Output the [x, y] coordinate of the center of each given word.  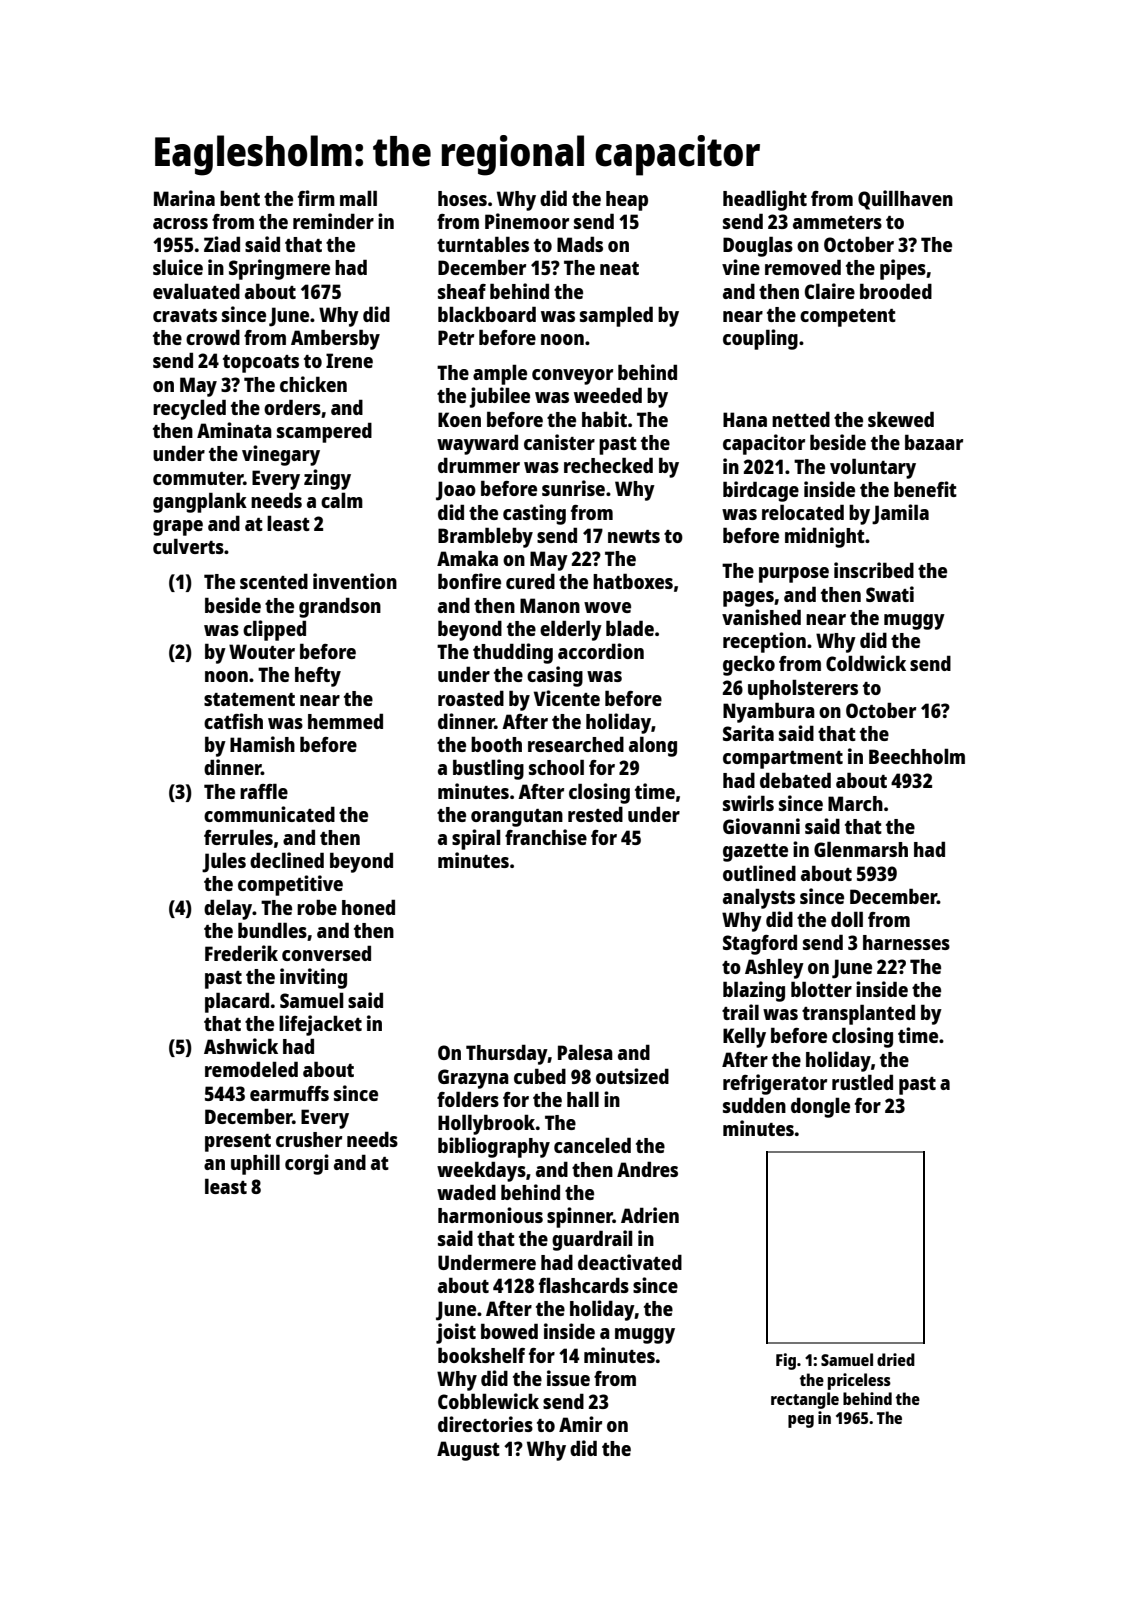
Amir [580, 1424]
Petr [456, 337]
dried [896, 1359]
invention [355, 581]
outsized [632, 1076]
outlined [759, 873]
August [468, 1451]
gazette [755, 853]
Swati [890, 594]
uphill [255, 1164]
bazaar [934, 442]
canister [559, 442]
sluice [178, 267]
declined [287, 860]
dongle [820, 1107]
